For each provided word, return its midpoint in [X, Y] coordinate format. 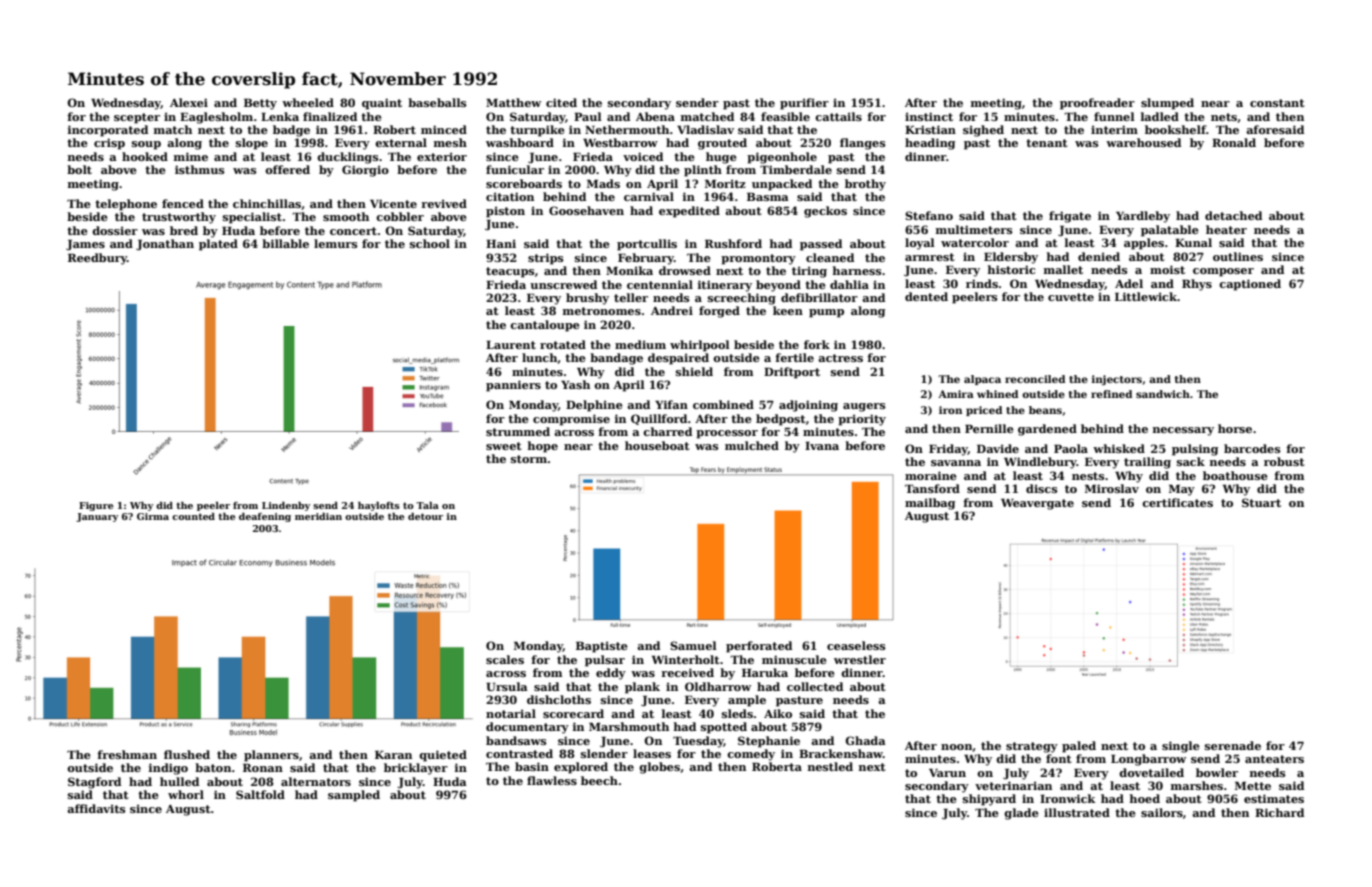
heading [930, 144]
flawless [552, 780]
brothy [865, 185]
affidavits [96, 808]
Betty [260, 104]
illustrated [1077, 812]
